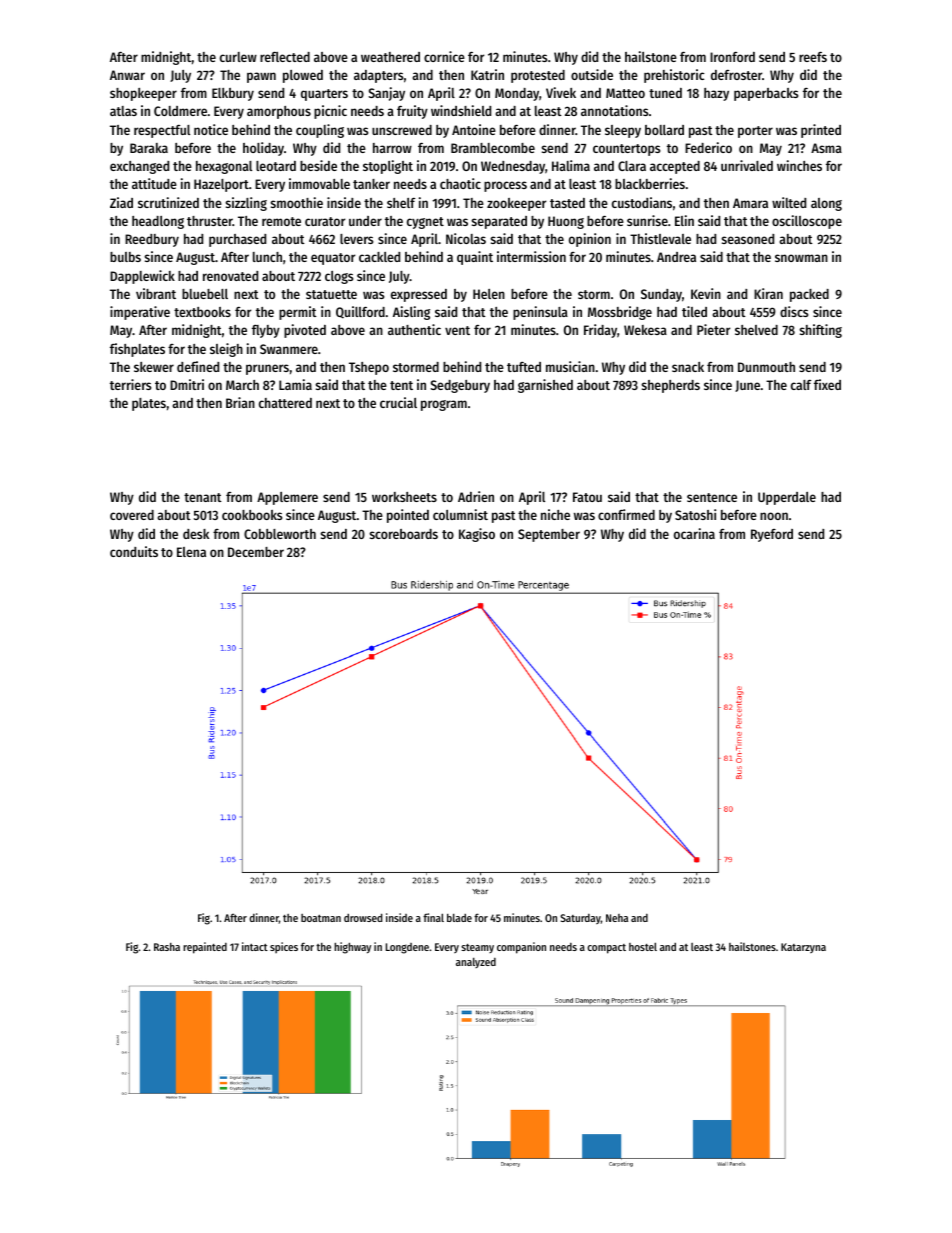 This image has width=952, height=1233. Describe the element at coordinates (476, 963) in the image. I see `analyzed` at that location.
